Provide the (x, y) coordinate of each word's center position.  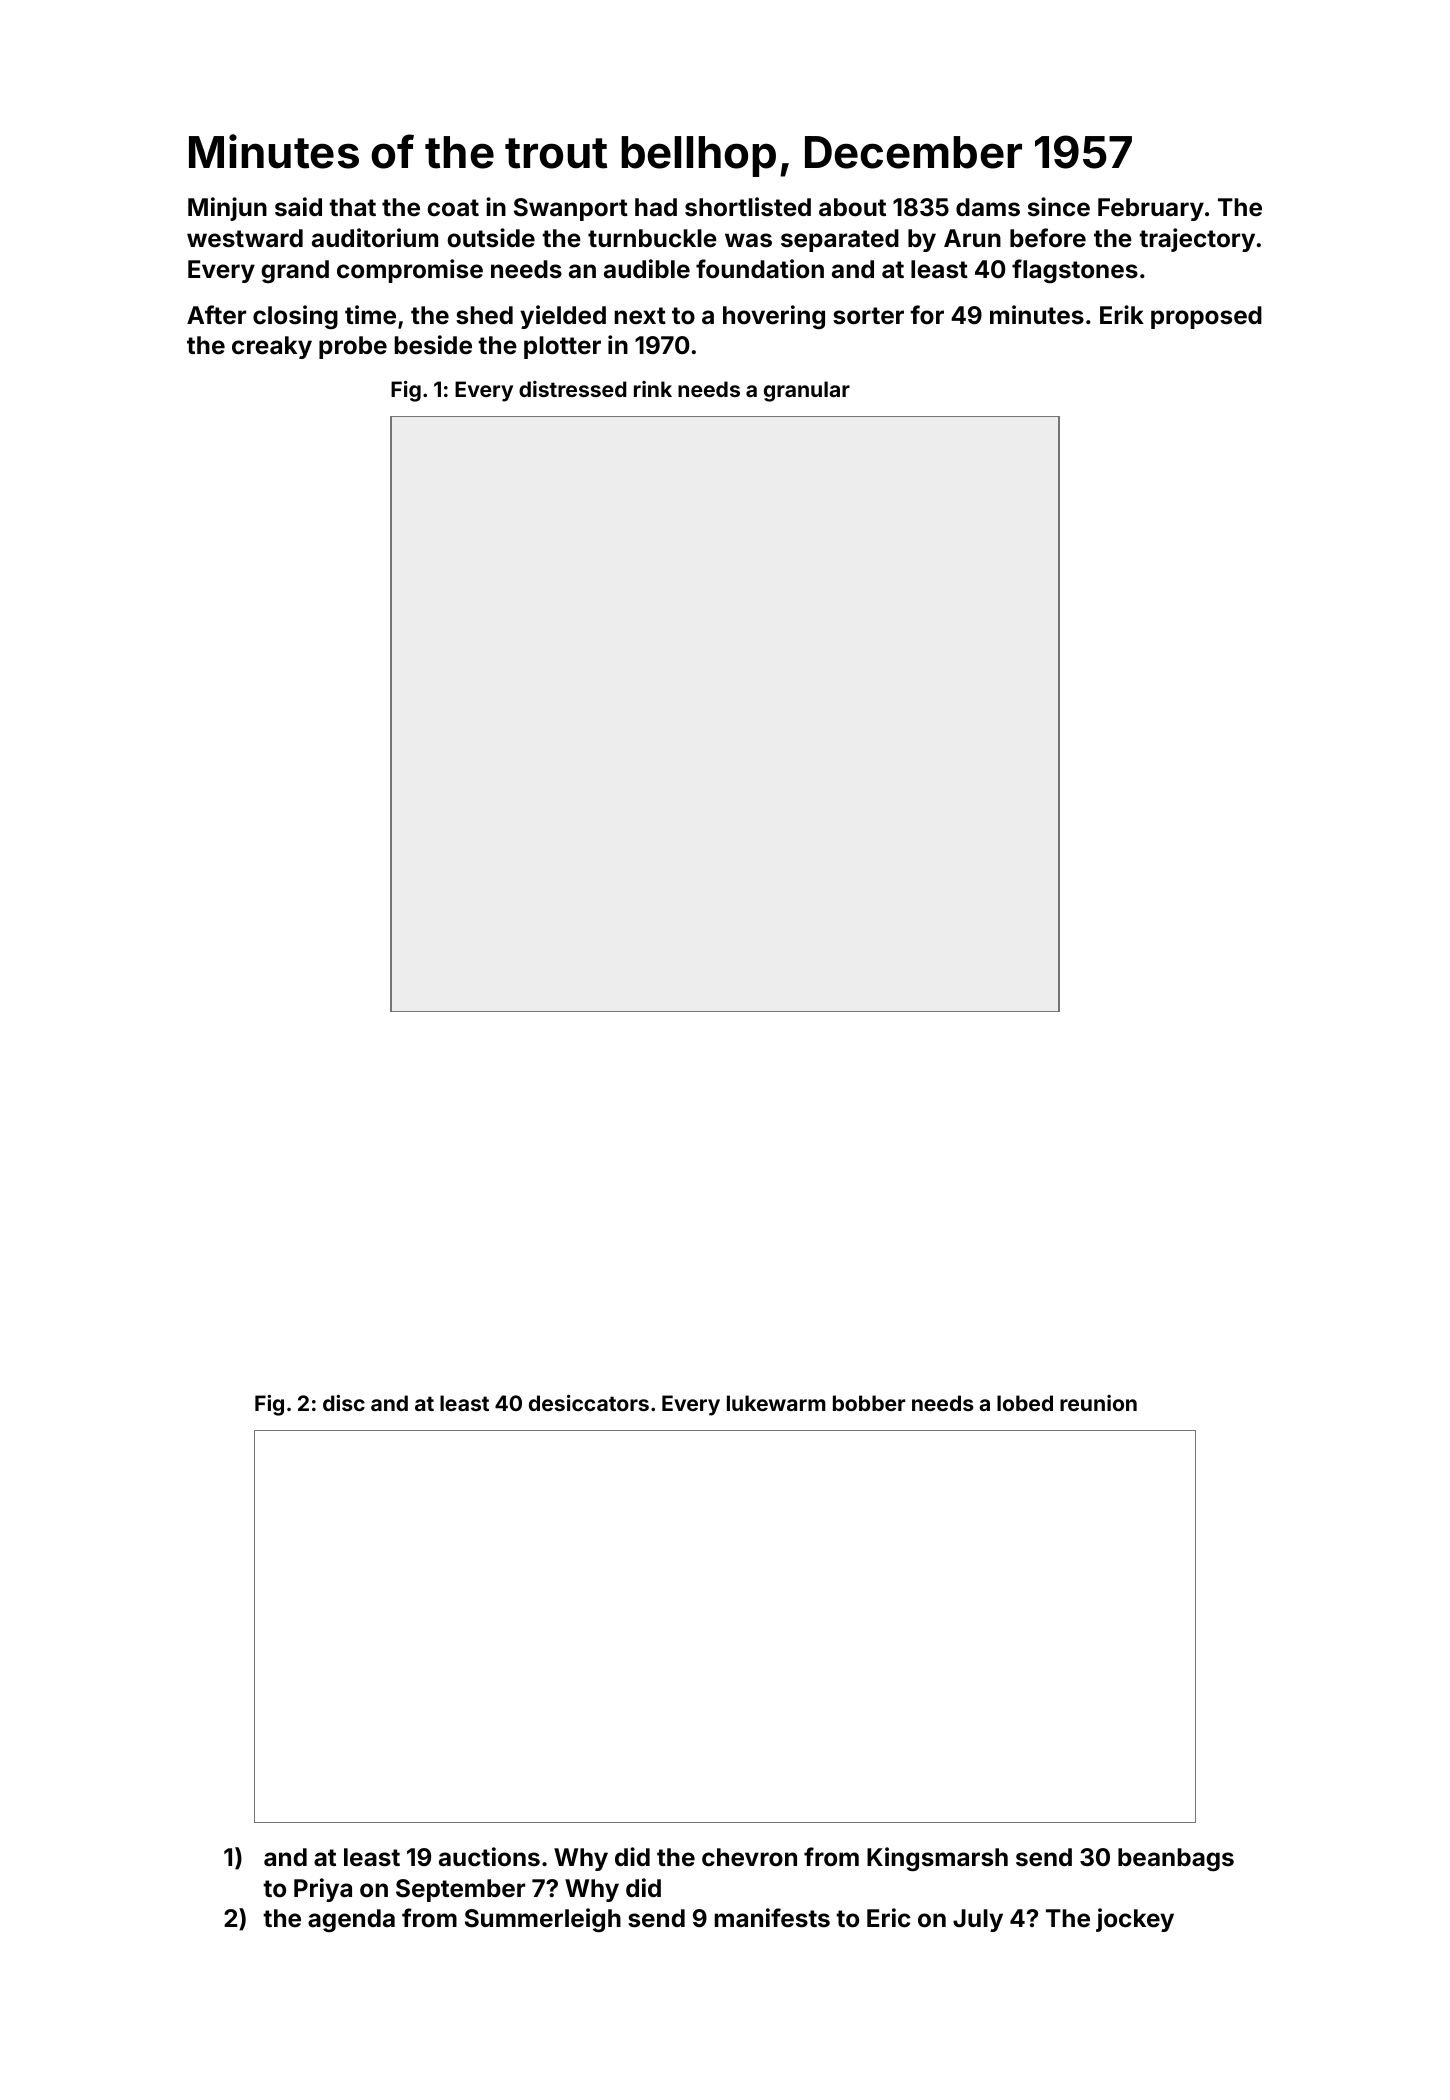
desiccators (589, 1403)
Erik (1122, 314)
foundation (760, 269)
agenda (351, 1920)
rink (653, 389)
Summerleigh (543, 1920)
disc (344, 1403)
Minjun (227, 209)
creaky (272, 347)
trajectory (1197, 240)
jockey (1135, 1920)
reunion (1098, 1403)
